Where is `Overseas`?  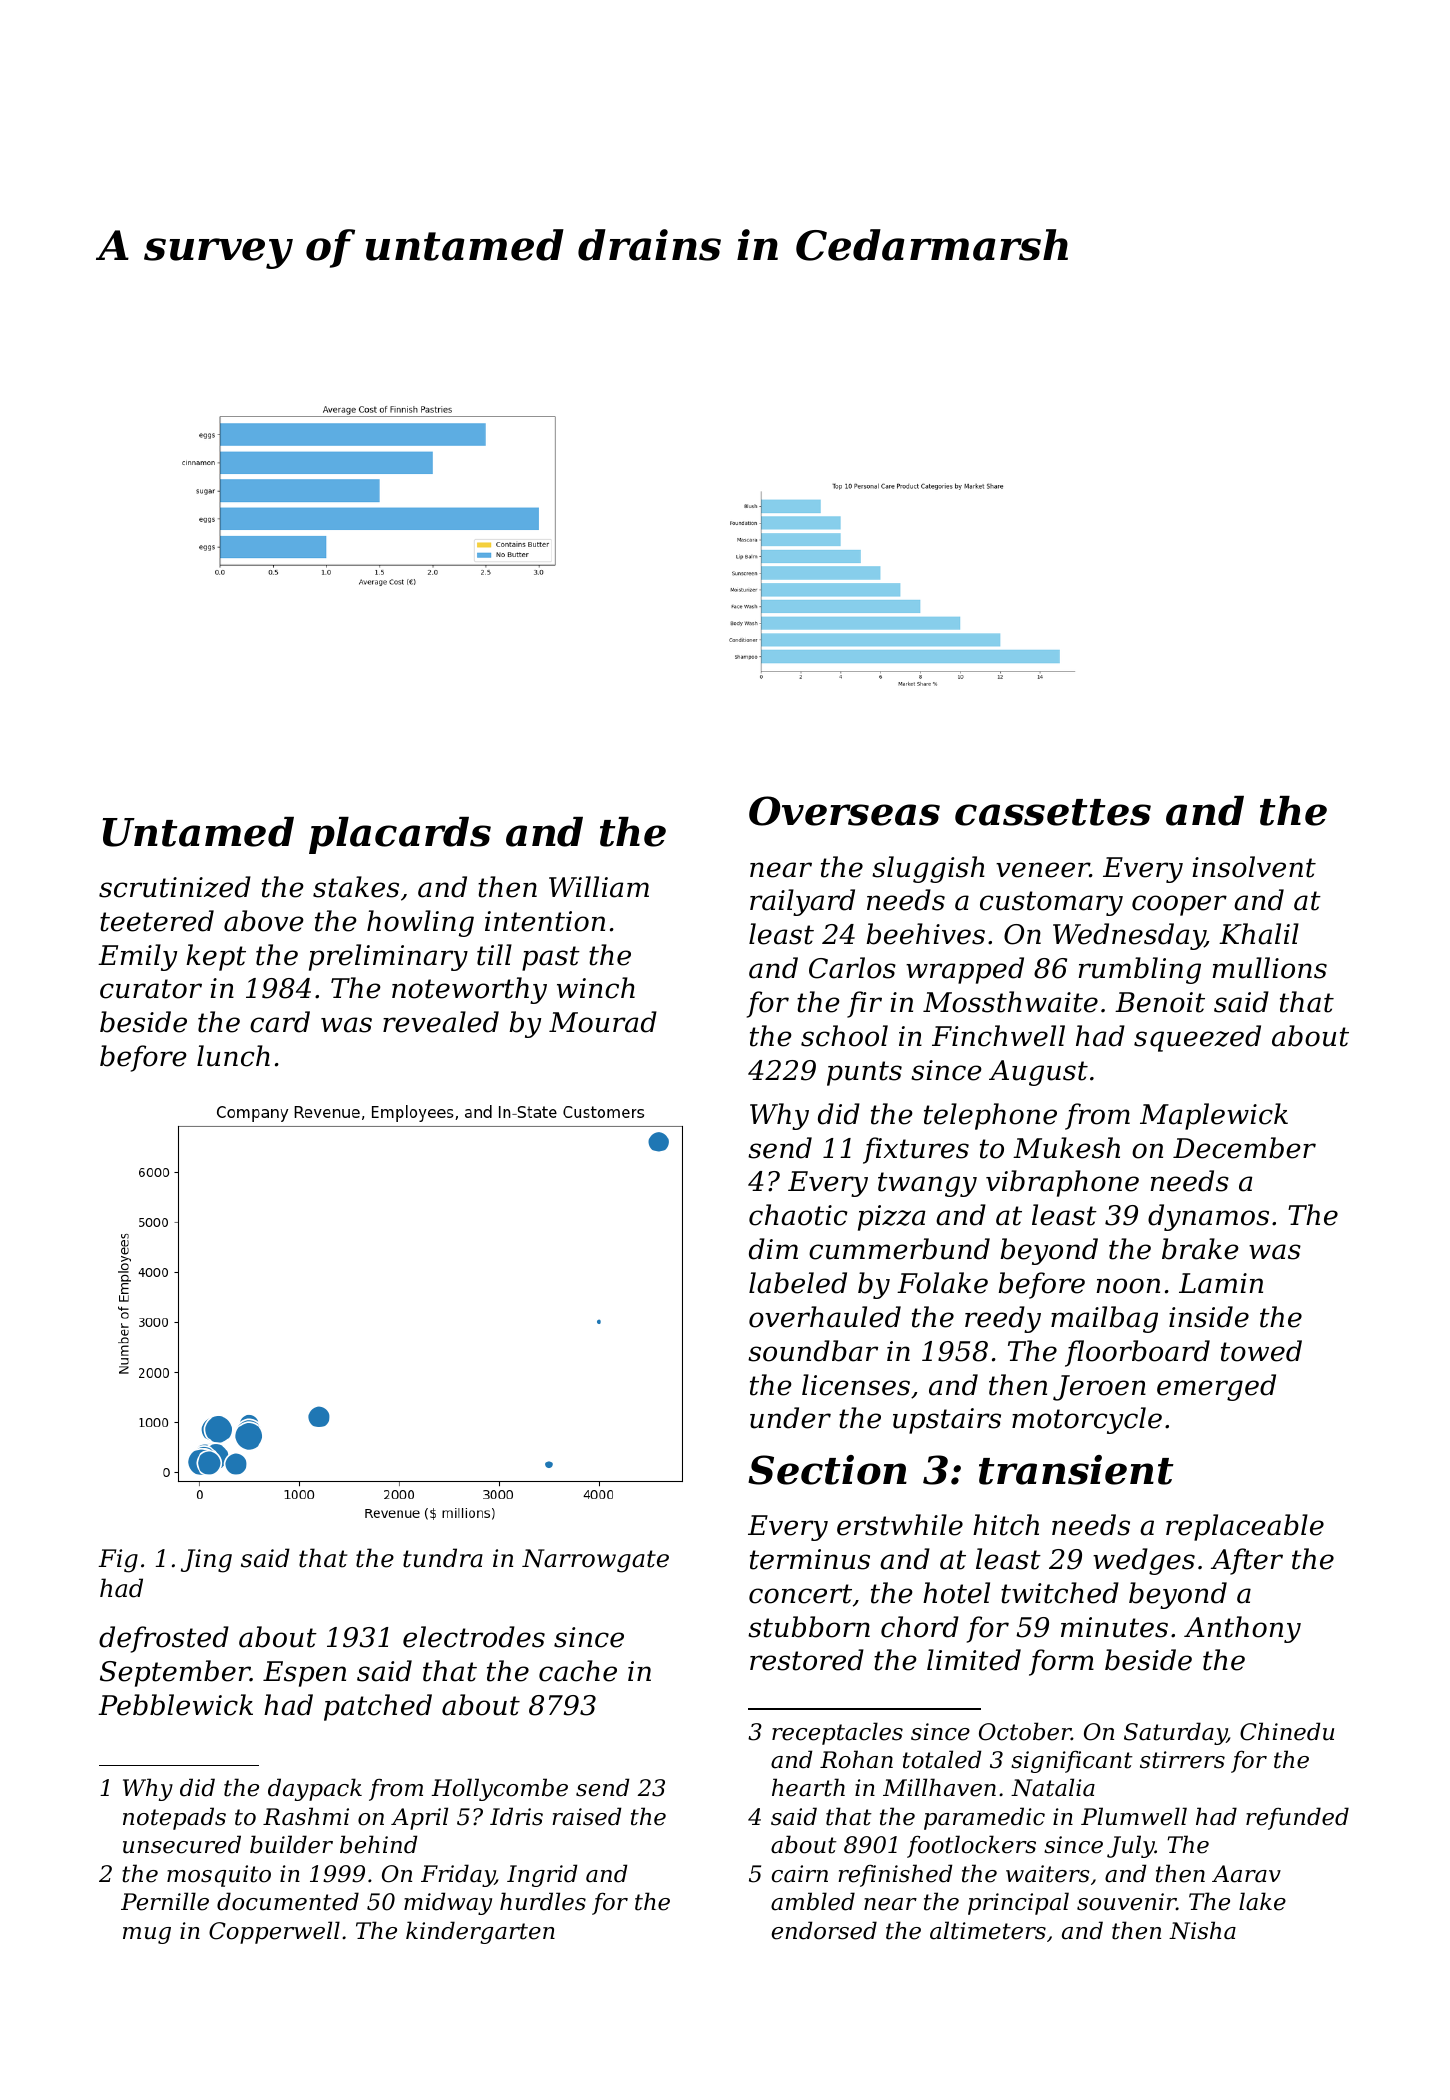
Overseas is located at coordinates (844, 811).
